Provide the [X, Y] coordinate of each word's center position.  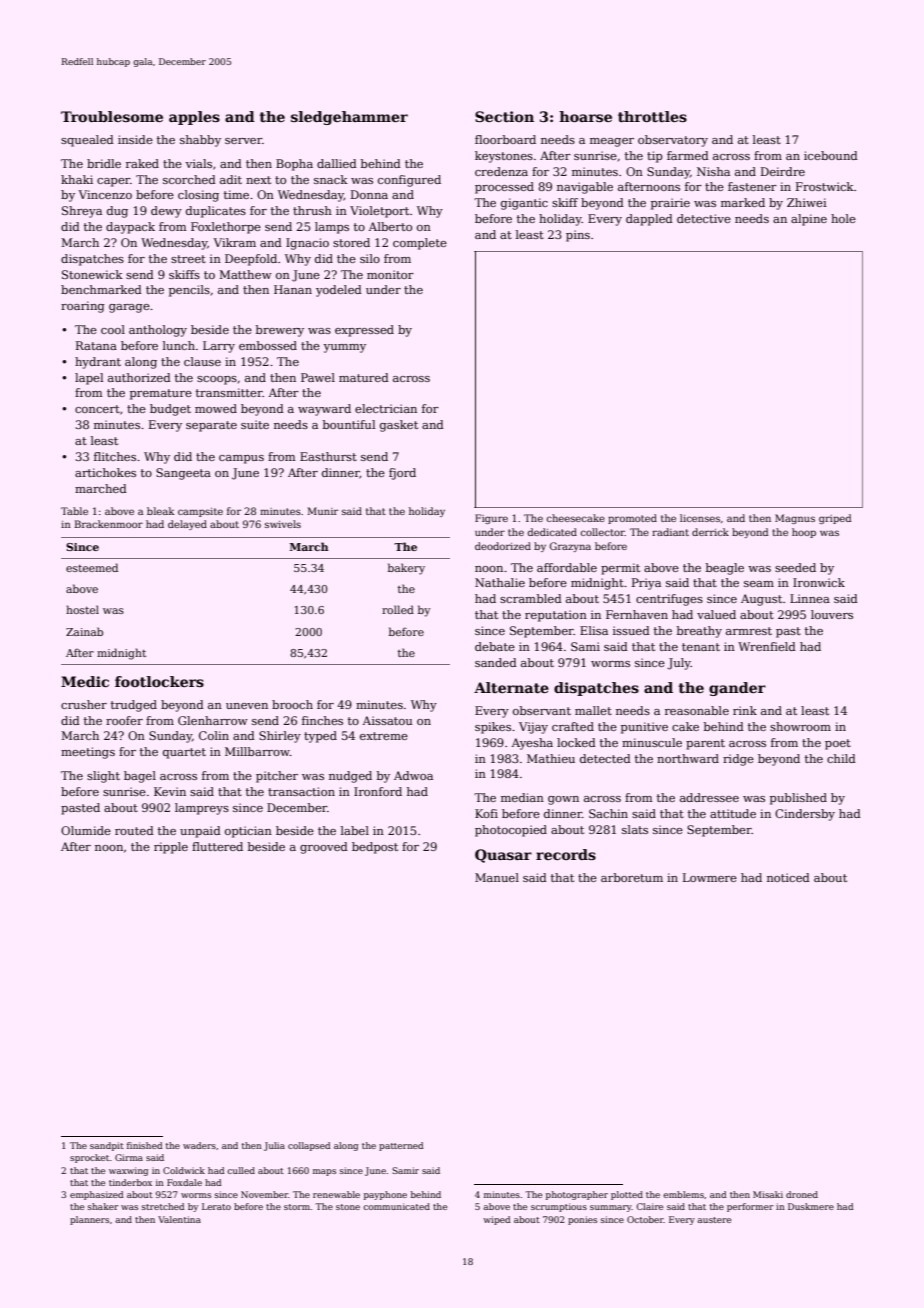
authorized [139, 377]
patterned [401, 1146]
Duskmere [811, 1206]
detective [704, 218]
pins [578, 236]
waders [199, 1145]
